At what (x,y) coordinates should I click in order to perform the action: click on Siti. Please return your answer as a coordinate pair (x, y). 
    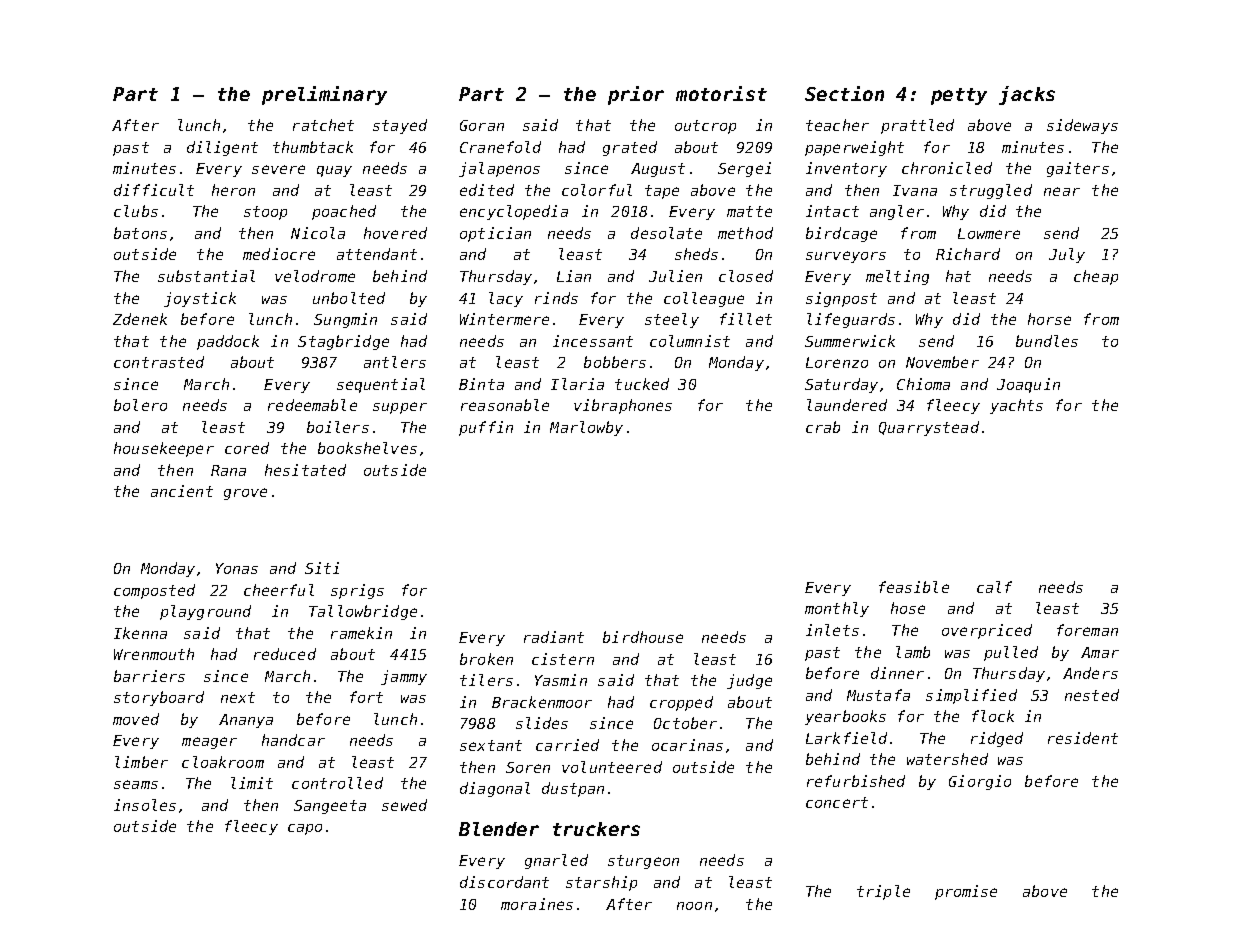
    Looking at the image, I should click on (322, 568).
